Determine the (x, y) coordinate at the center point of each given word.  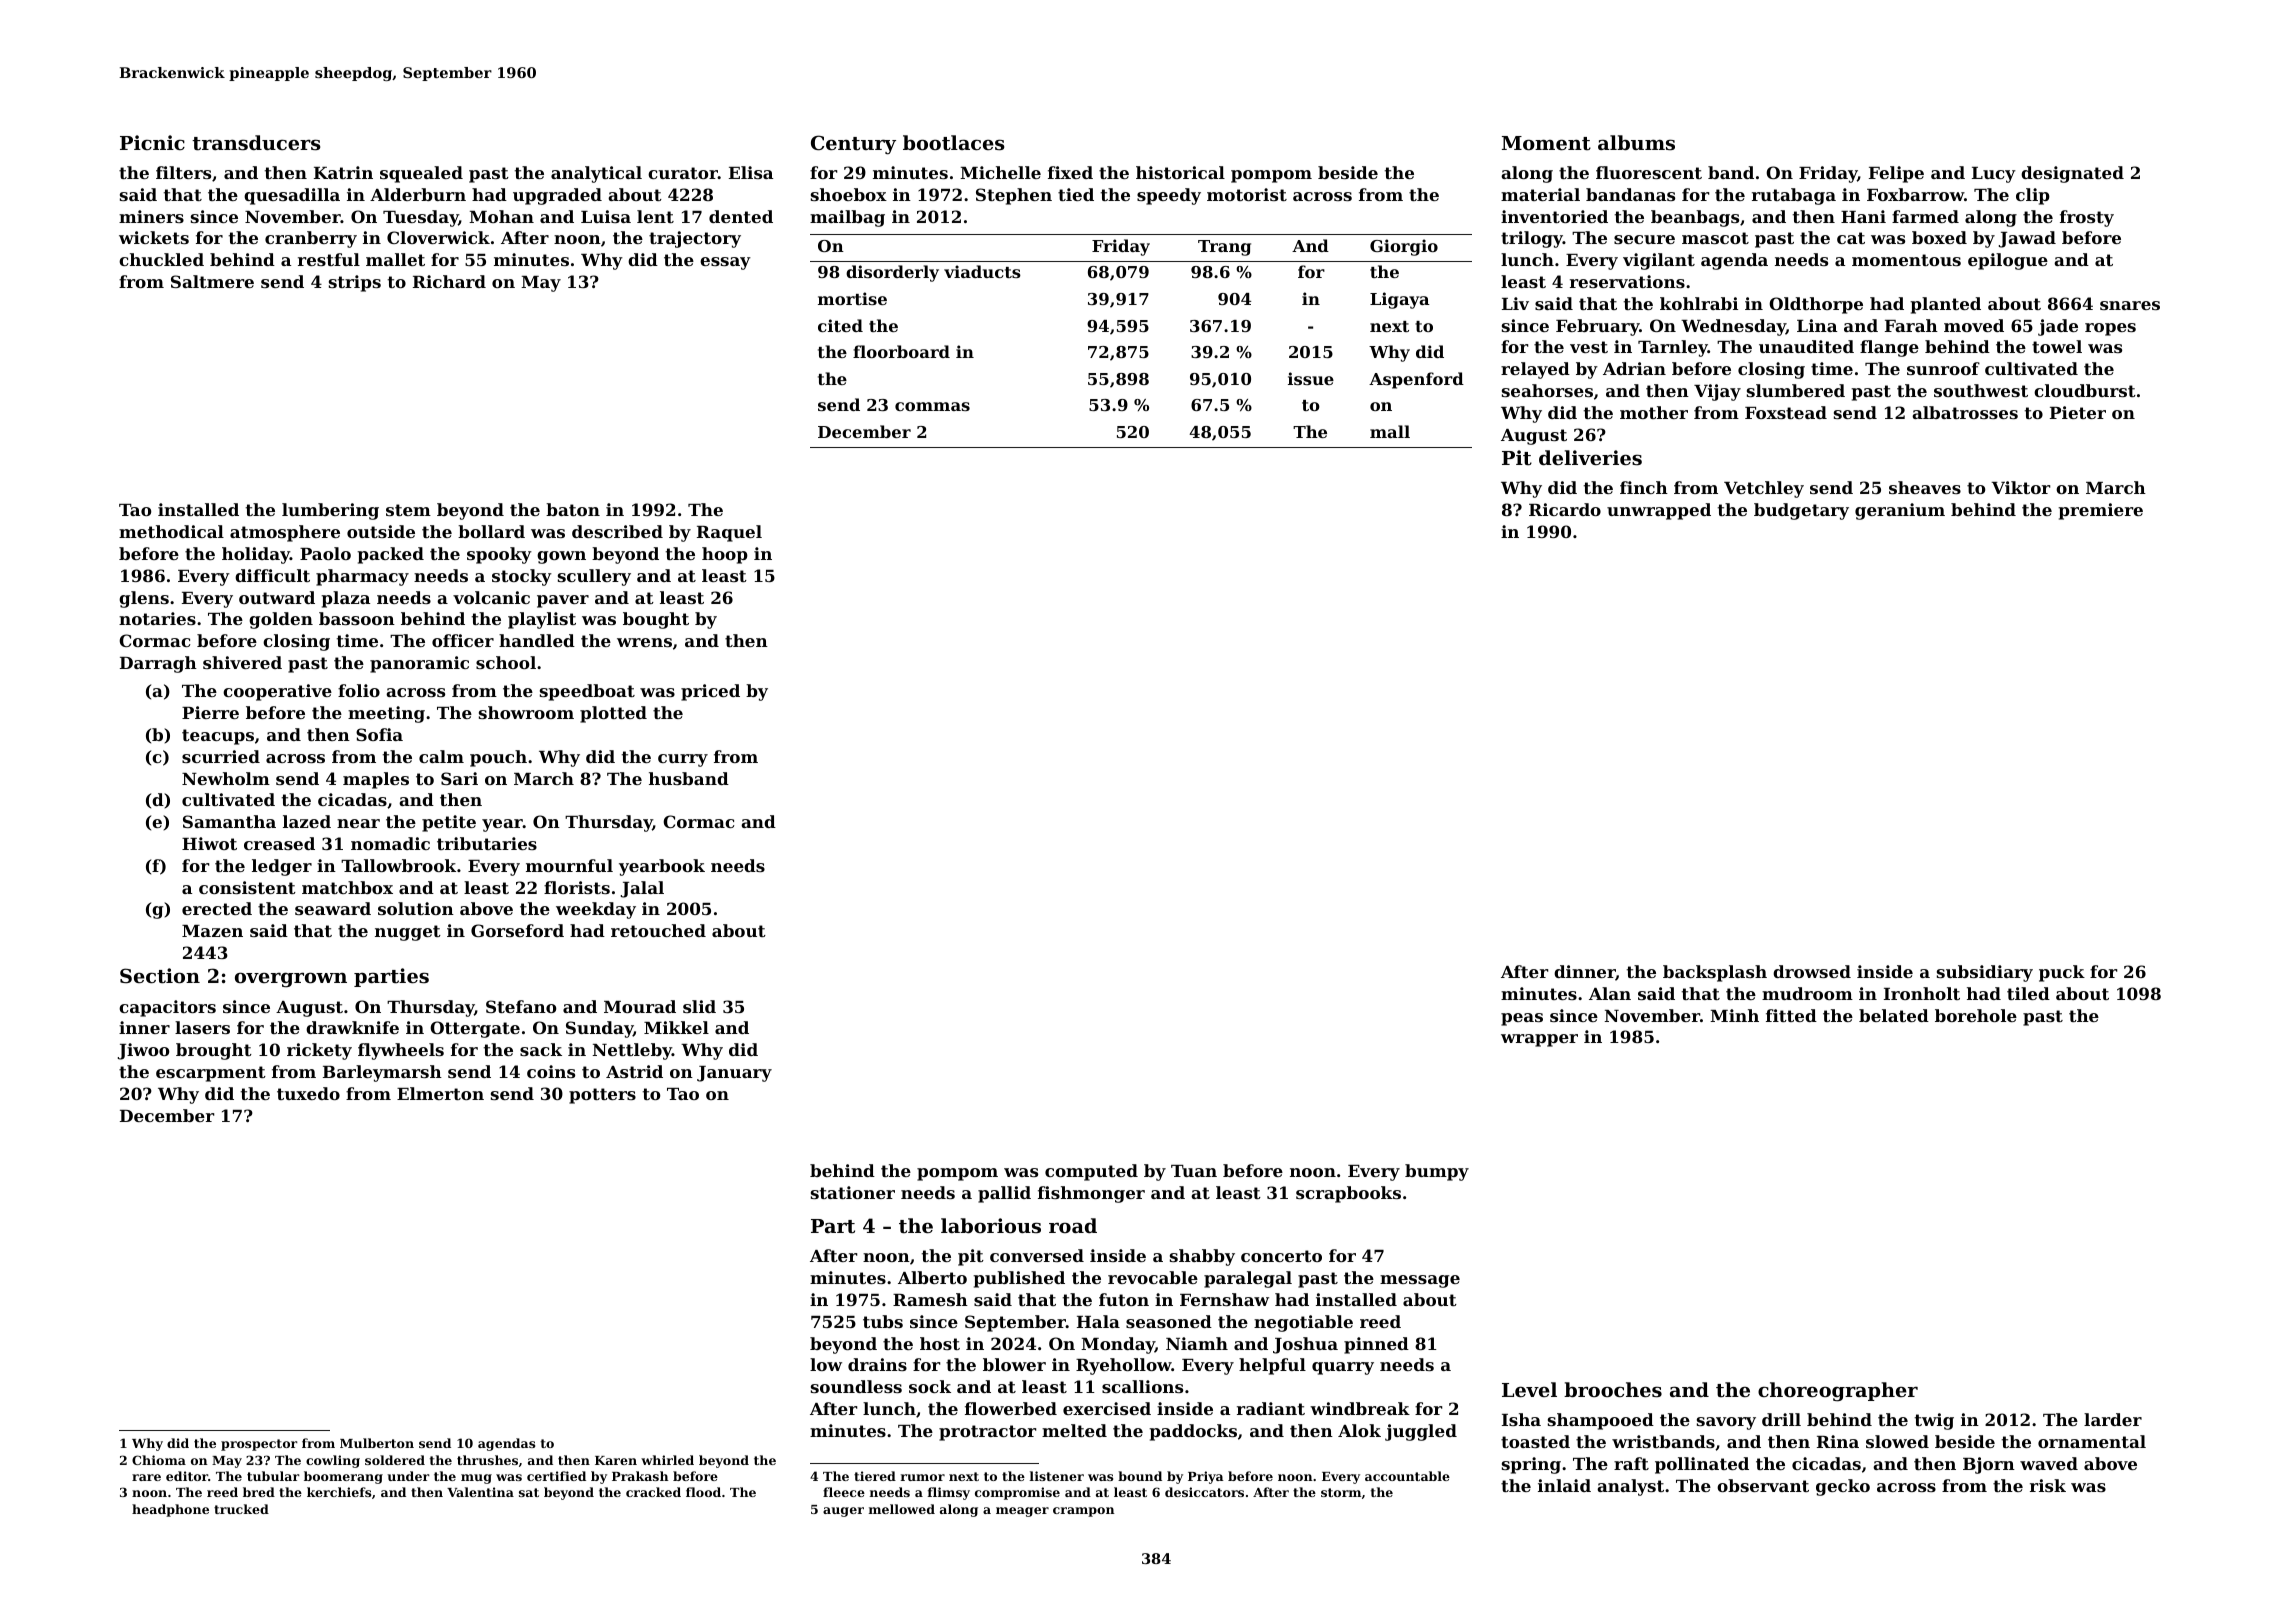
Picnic (152, 142)
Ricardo (1565, 509)
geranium (1900, 511)
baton (573, 509)
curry (683, 760)
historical (1180, 172)
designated (2072, 174)
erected (217, 908)
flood (703, 1492)
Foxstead (1786, 412)
